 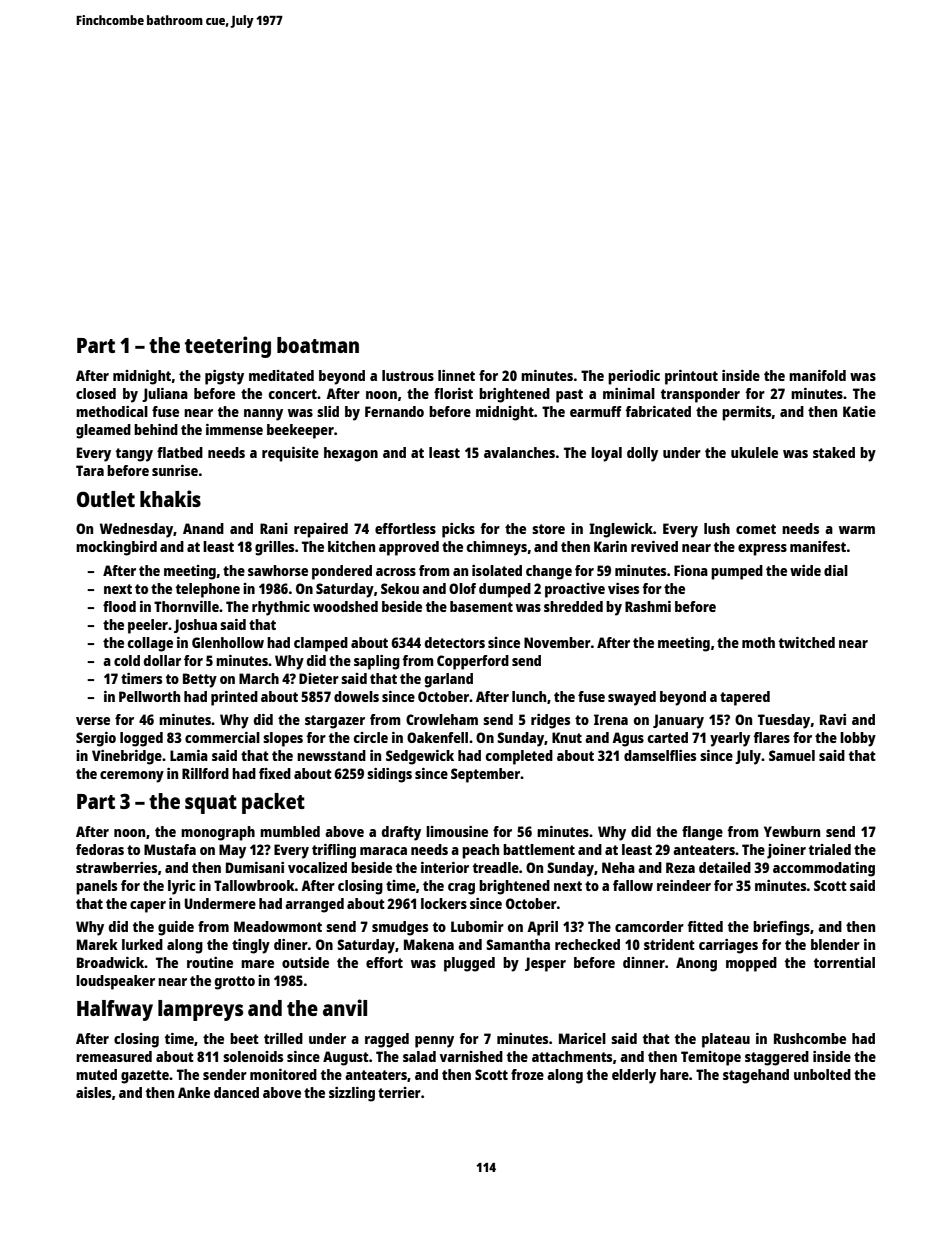 I want to click on lyric, so click(x=181, y=887).
